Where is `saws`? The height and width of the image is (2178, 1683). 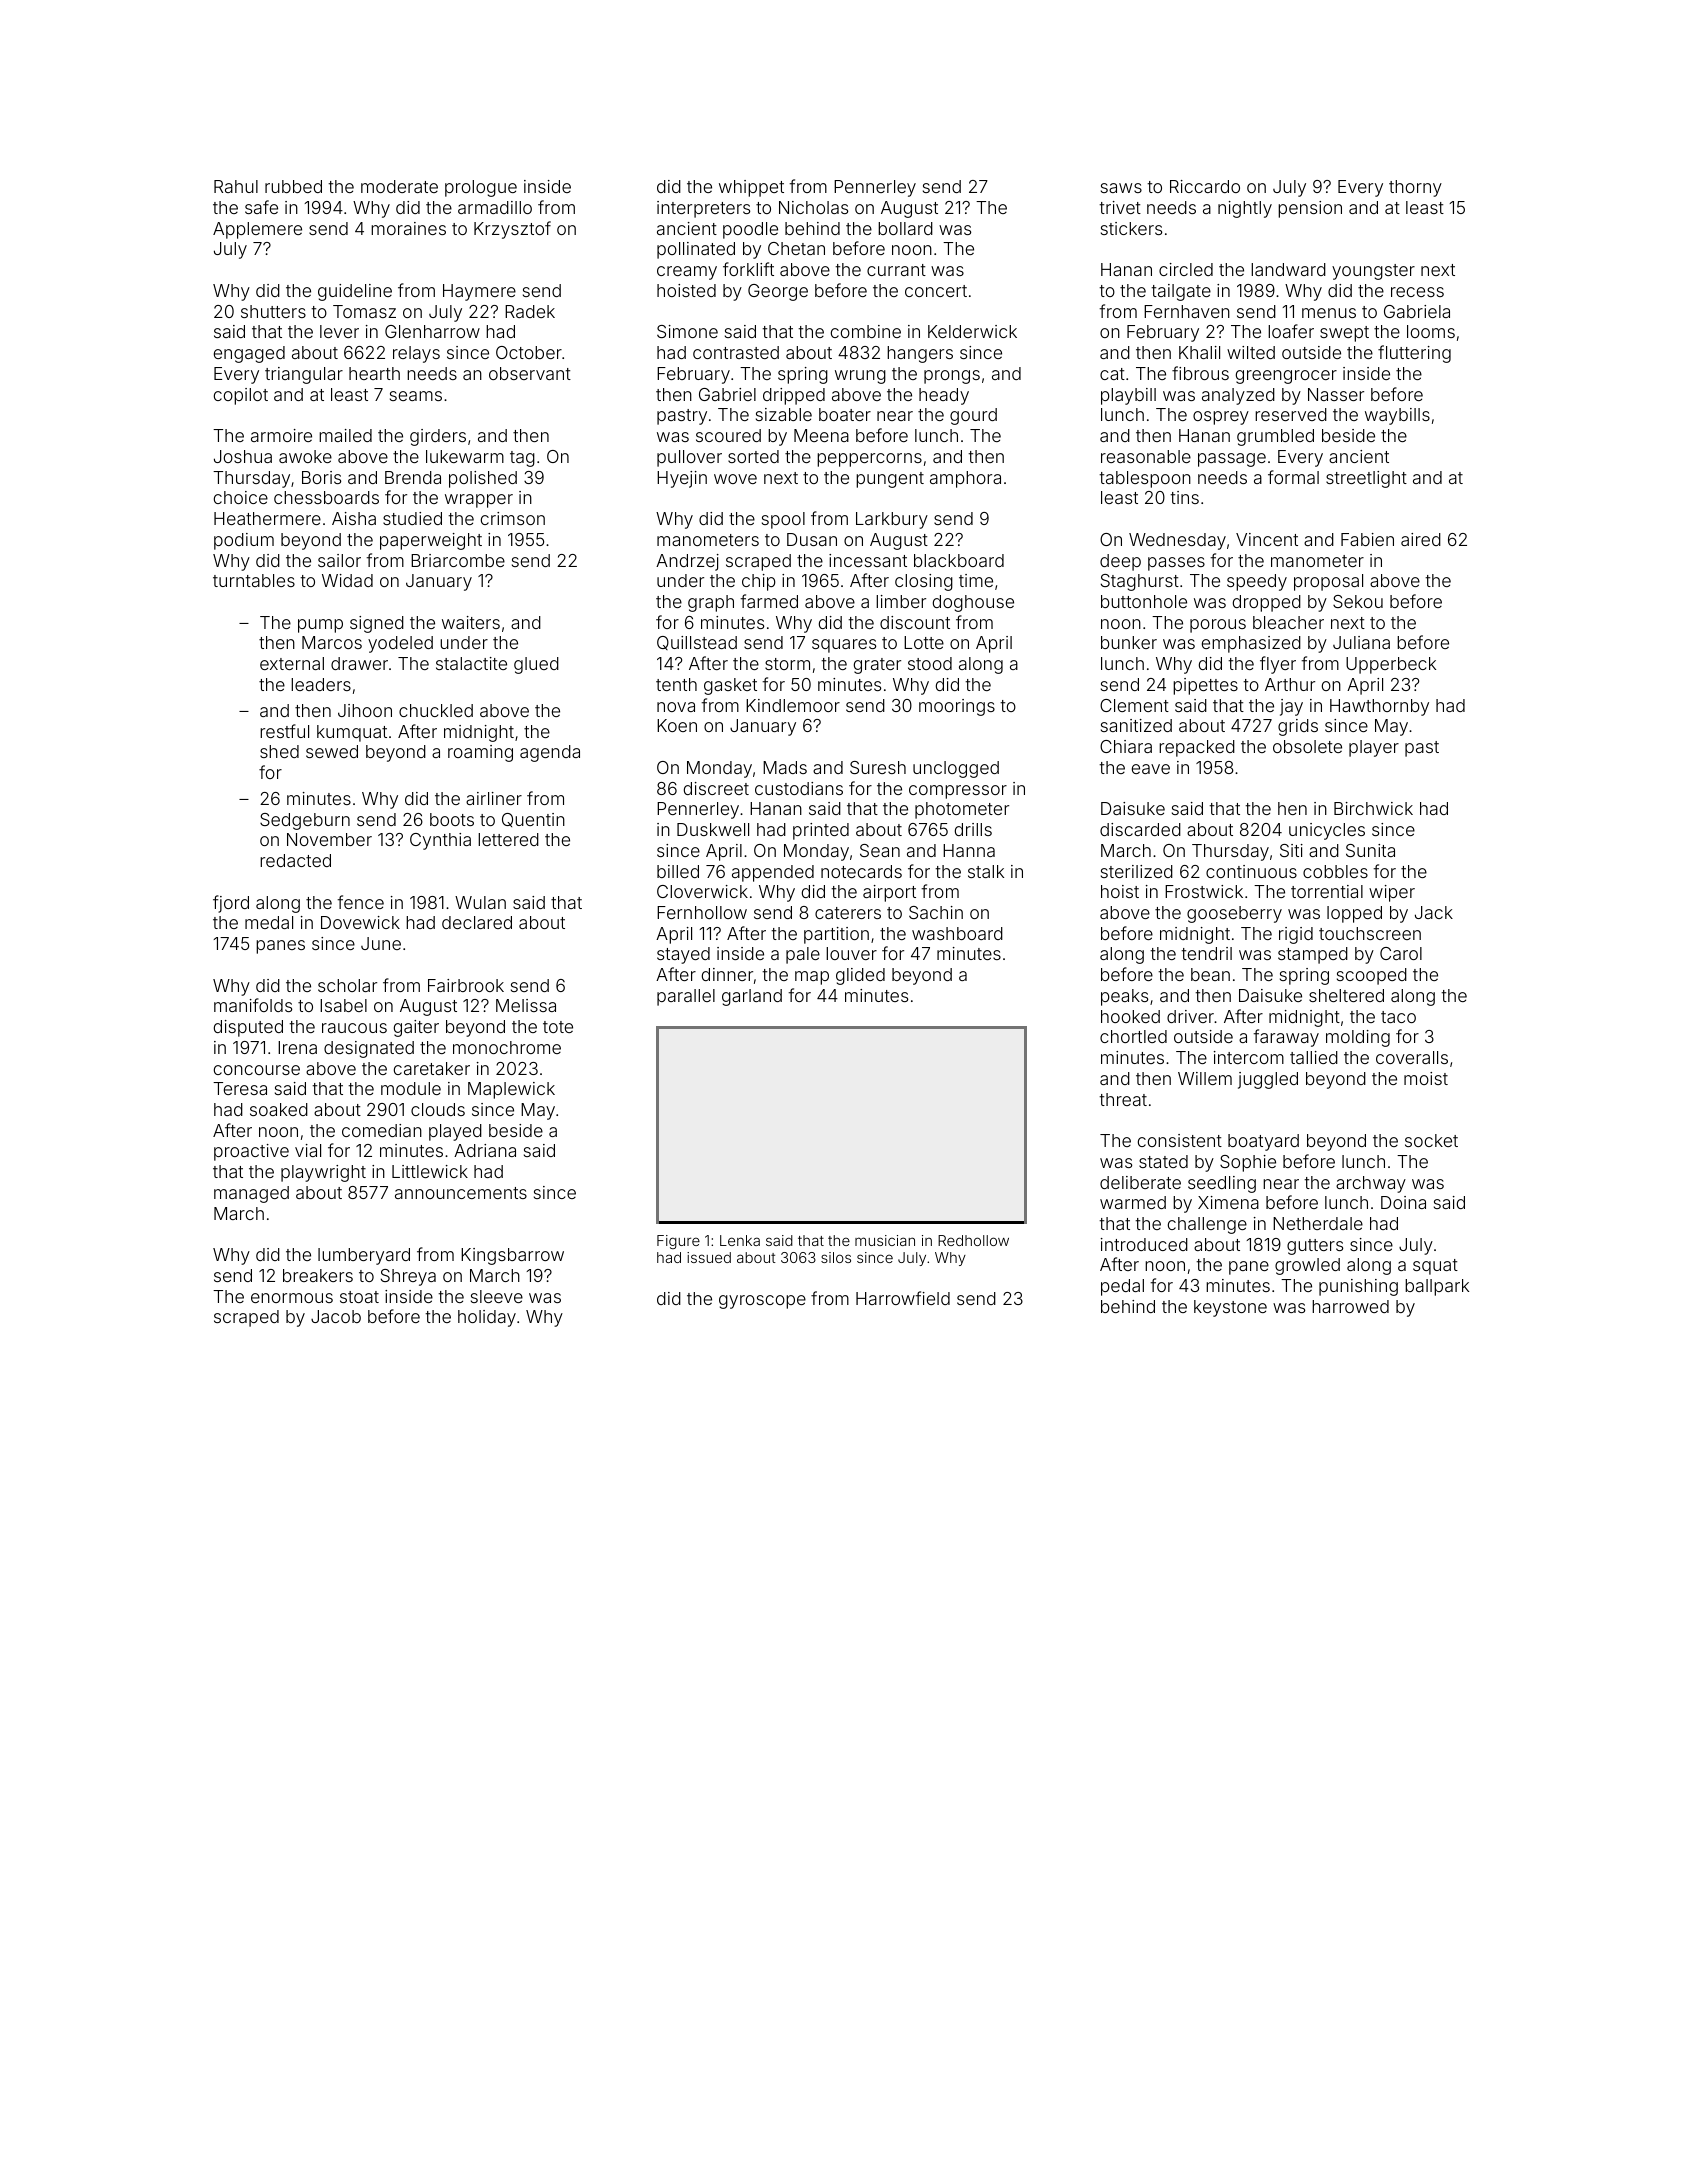
saws is located at coordinates (1121, 188).
